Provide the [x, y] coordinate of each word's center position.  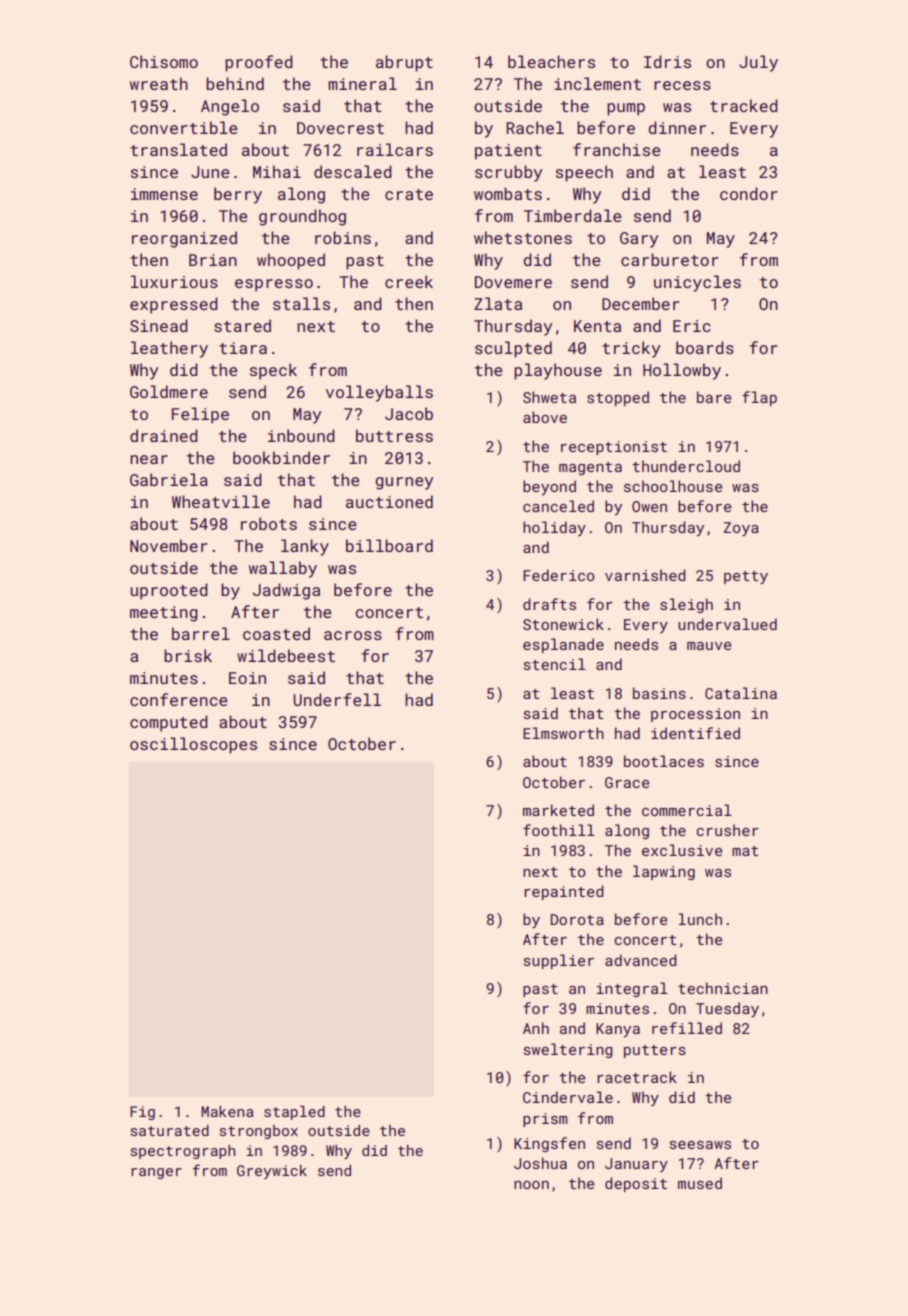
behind [235, 83]
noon [531, 1185]
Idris [667, 61]
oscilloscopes [193, 745]
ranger [156, 1173]
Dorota [577, 919]
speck [273, 371]
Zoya [741, 529]
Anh [536, 1028]
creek [409, 281]
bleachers [551, 61]
